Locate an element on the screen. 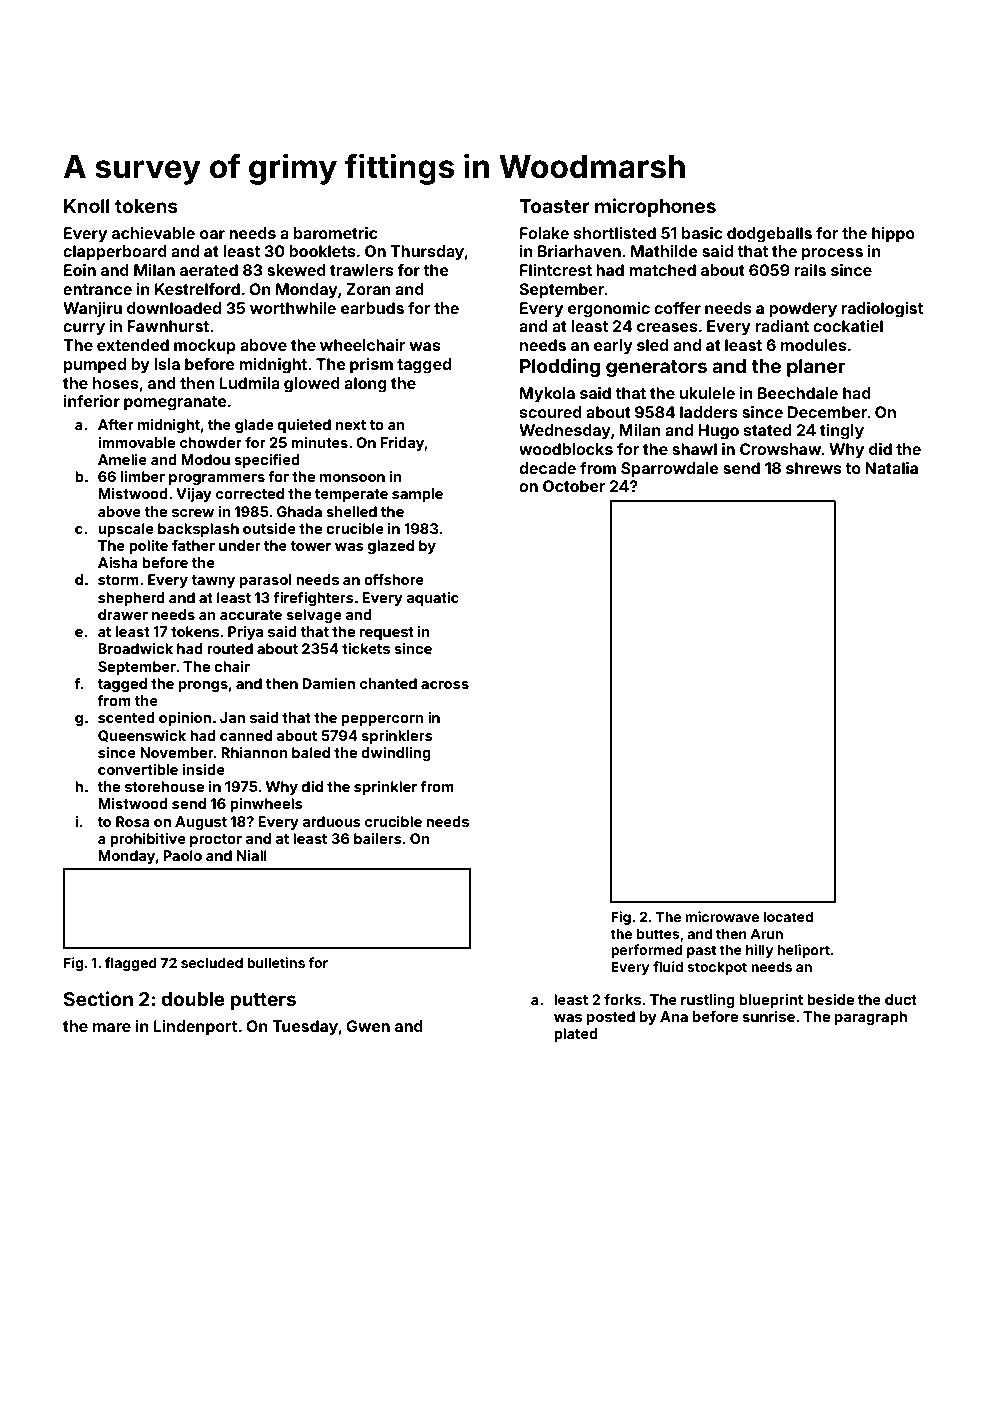 Image resolution: width=990 pixels, height=1406 pixels. Gwen is located at coordinates (368, 1026).
